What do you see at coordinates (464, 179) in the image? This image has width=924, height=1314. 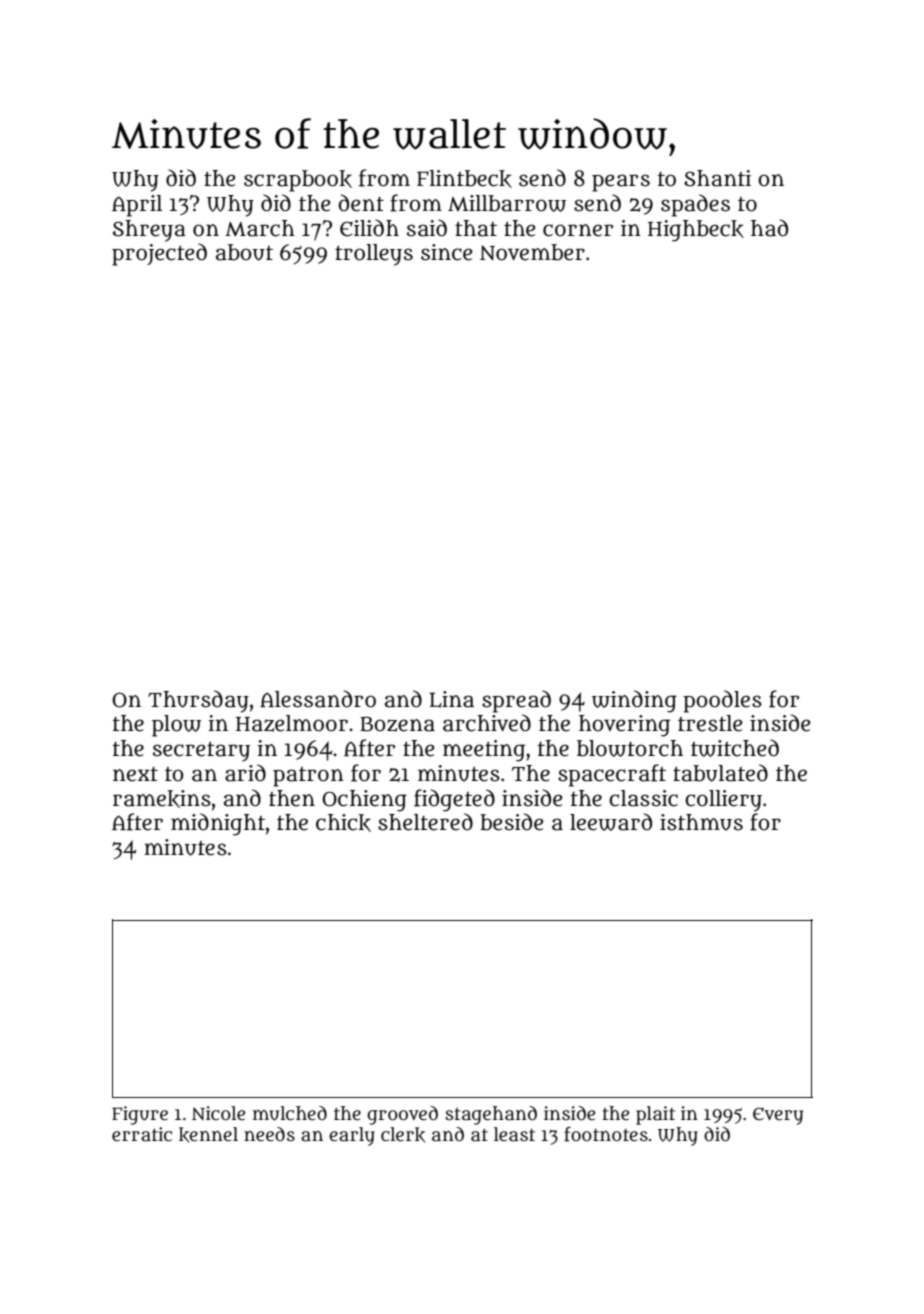 I see `Flintbeck` at bounding box center [464, 179].
